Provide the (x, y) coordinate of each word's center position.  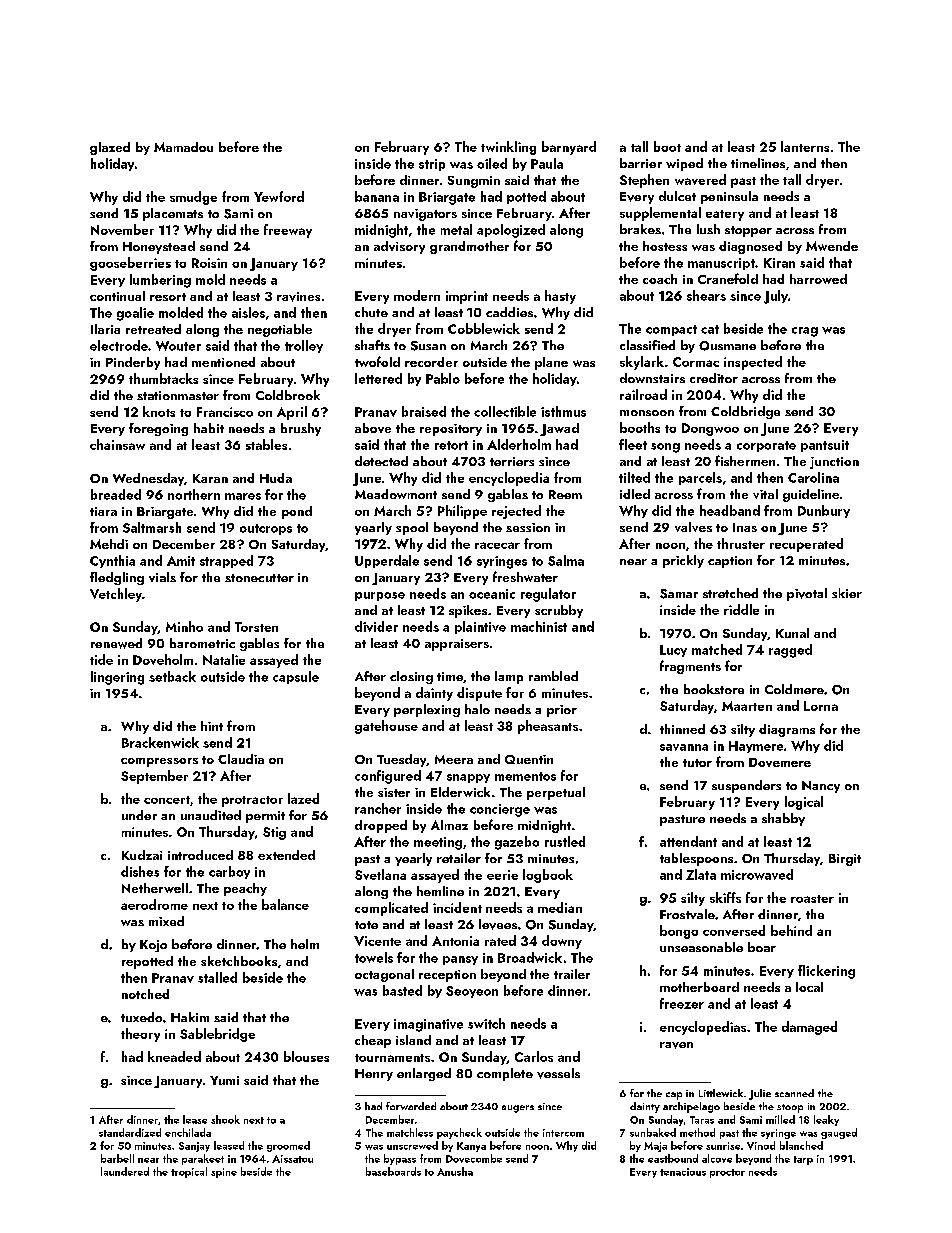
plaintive (480, 627)
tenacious (683, 1172)
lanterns (805, 146)
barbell (117, 1158)
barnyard (569, 148)
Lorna (821, 706)
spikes (468, 611)
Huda (276, 478)
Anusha (455, 1171)
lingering (117, 678)
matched (717, 649)
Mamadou (183, 147)
